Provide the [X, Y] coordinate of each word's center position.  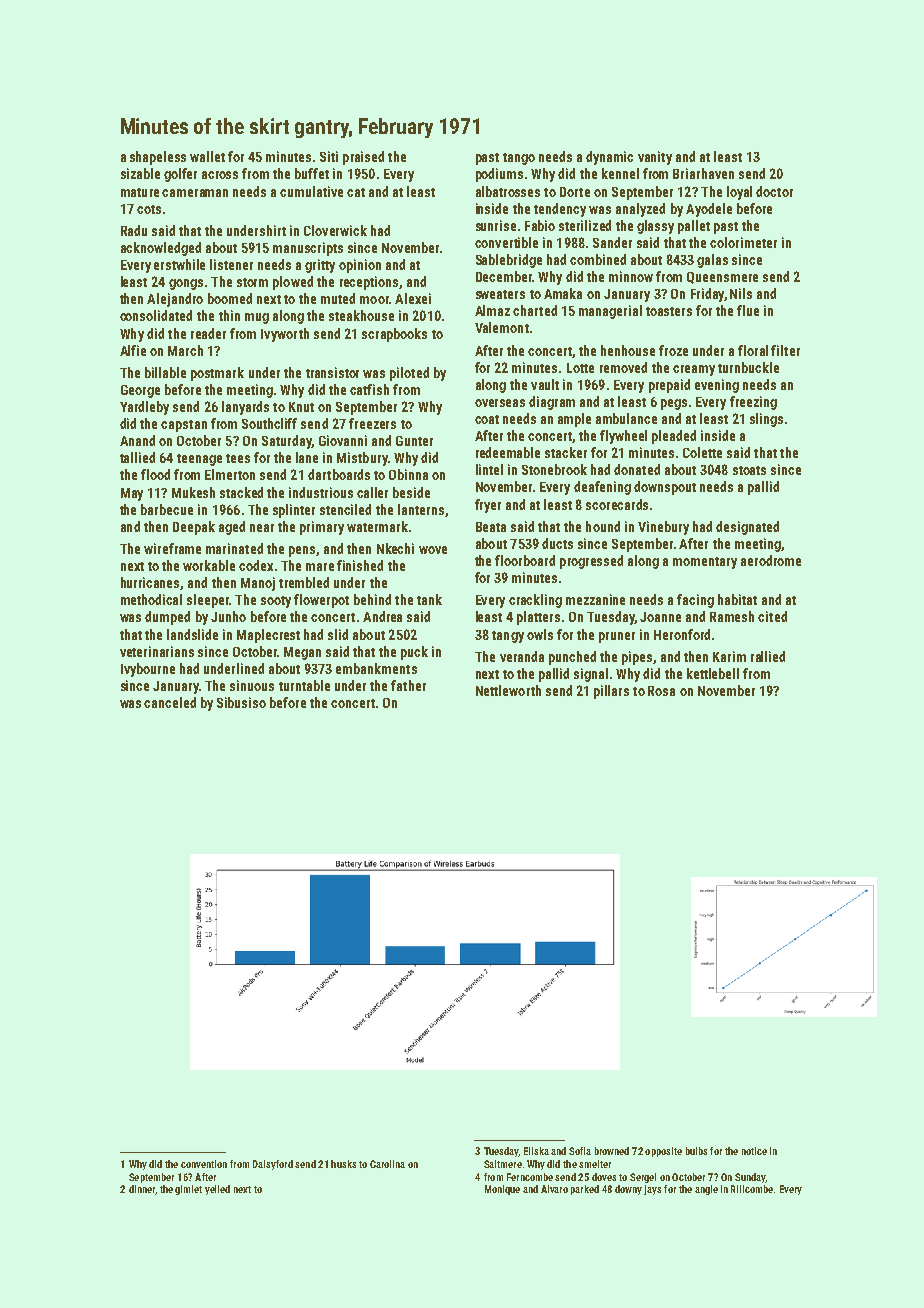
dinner [142, 1189]
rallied [768, 656]
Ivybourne [148, 670]
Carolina [387, 1164]
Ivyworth [285, 335]
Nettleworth [508, 690]
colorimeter [743, 242]
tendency [560, 210]
